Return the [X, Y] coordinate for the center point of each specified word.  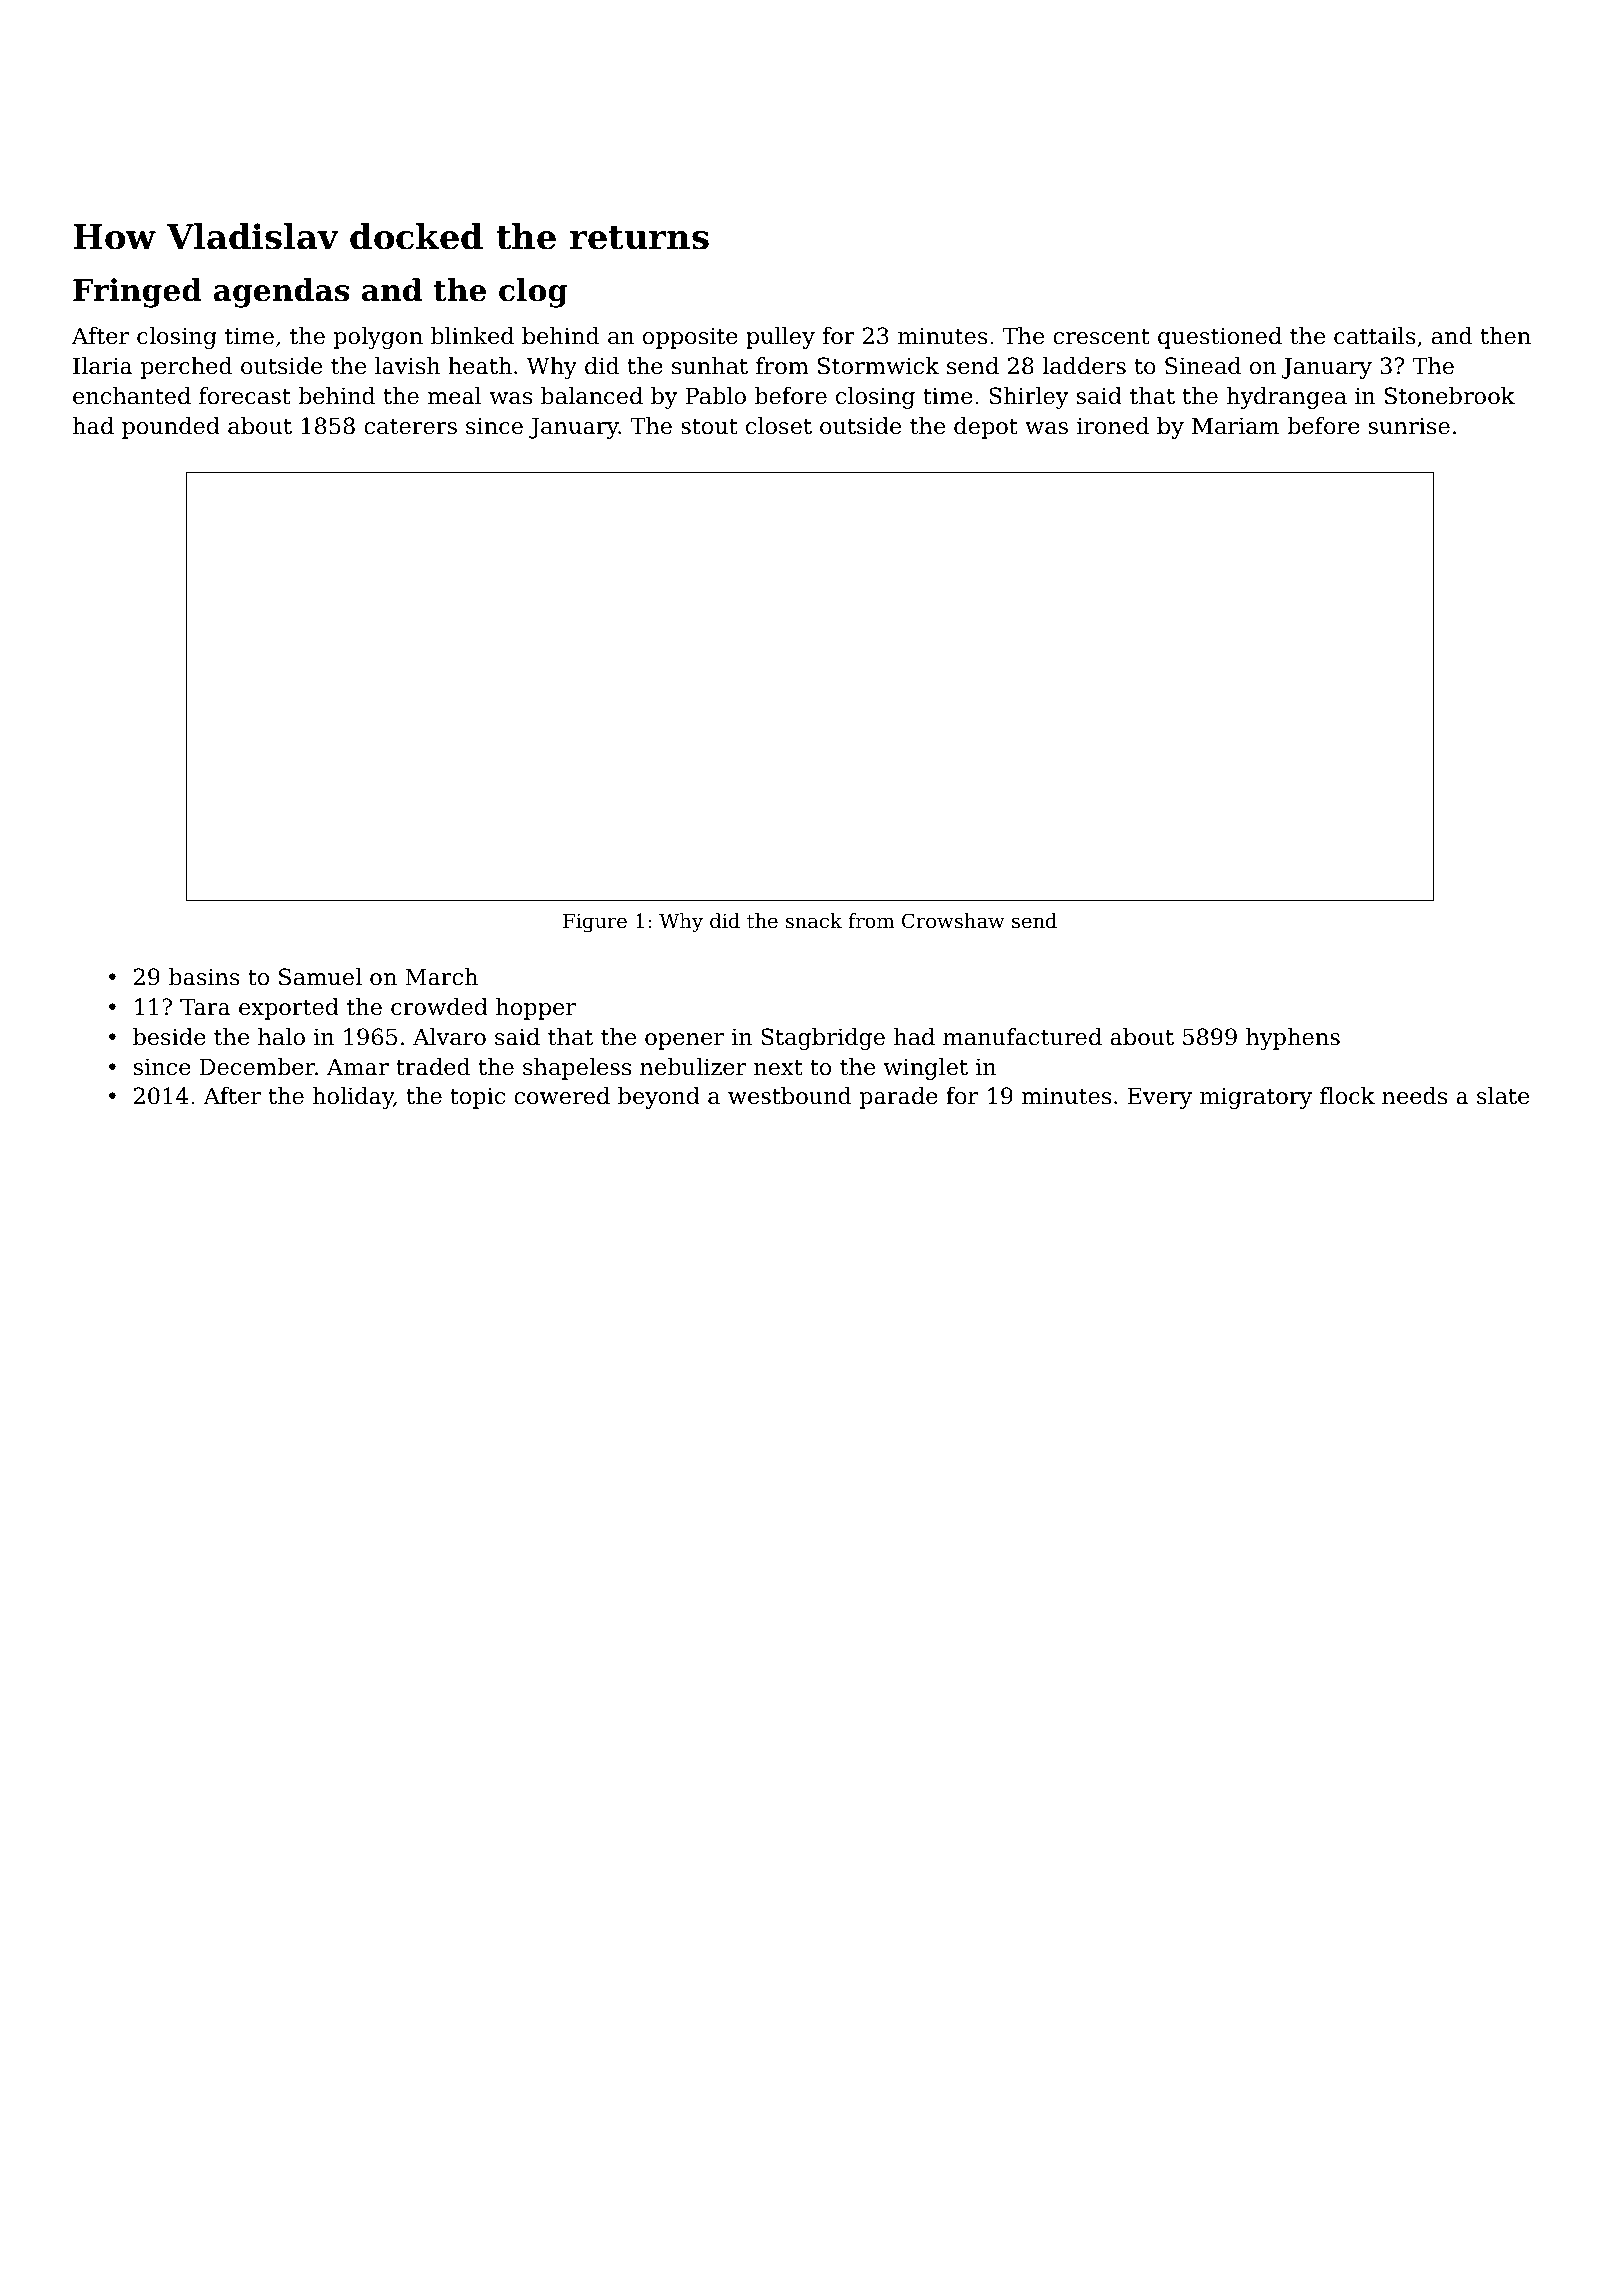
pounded [171, 428]
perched [186, 368]
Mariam [1235, 426]
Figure [595, 923]
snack [814, 921]
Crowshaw [953, 921]
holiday [353, 1098]
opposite [690, 338]
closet [779, 426]
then [1506, 336]
